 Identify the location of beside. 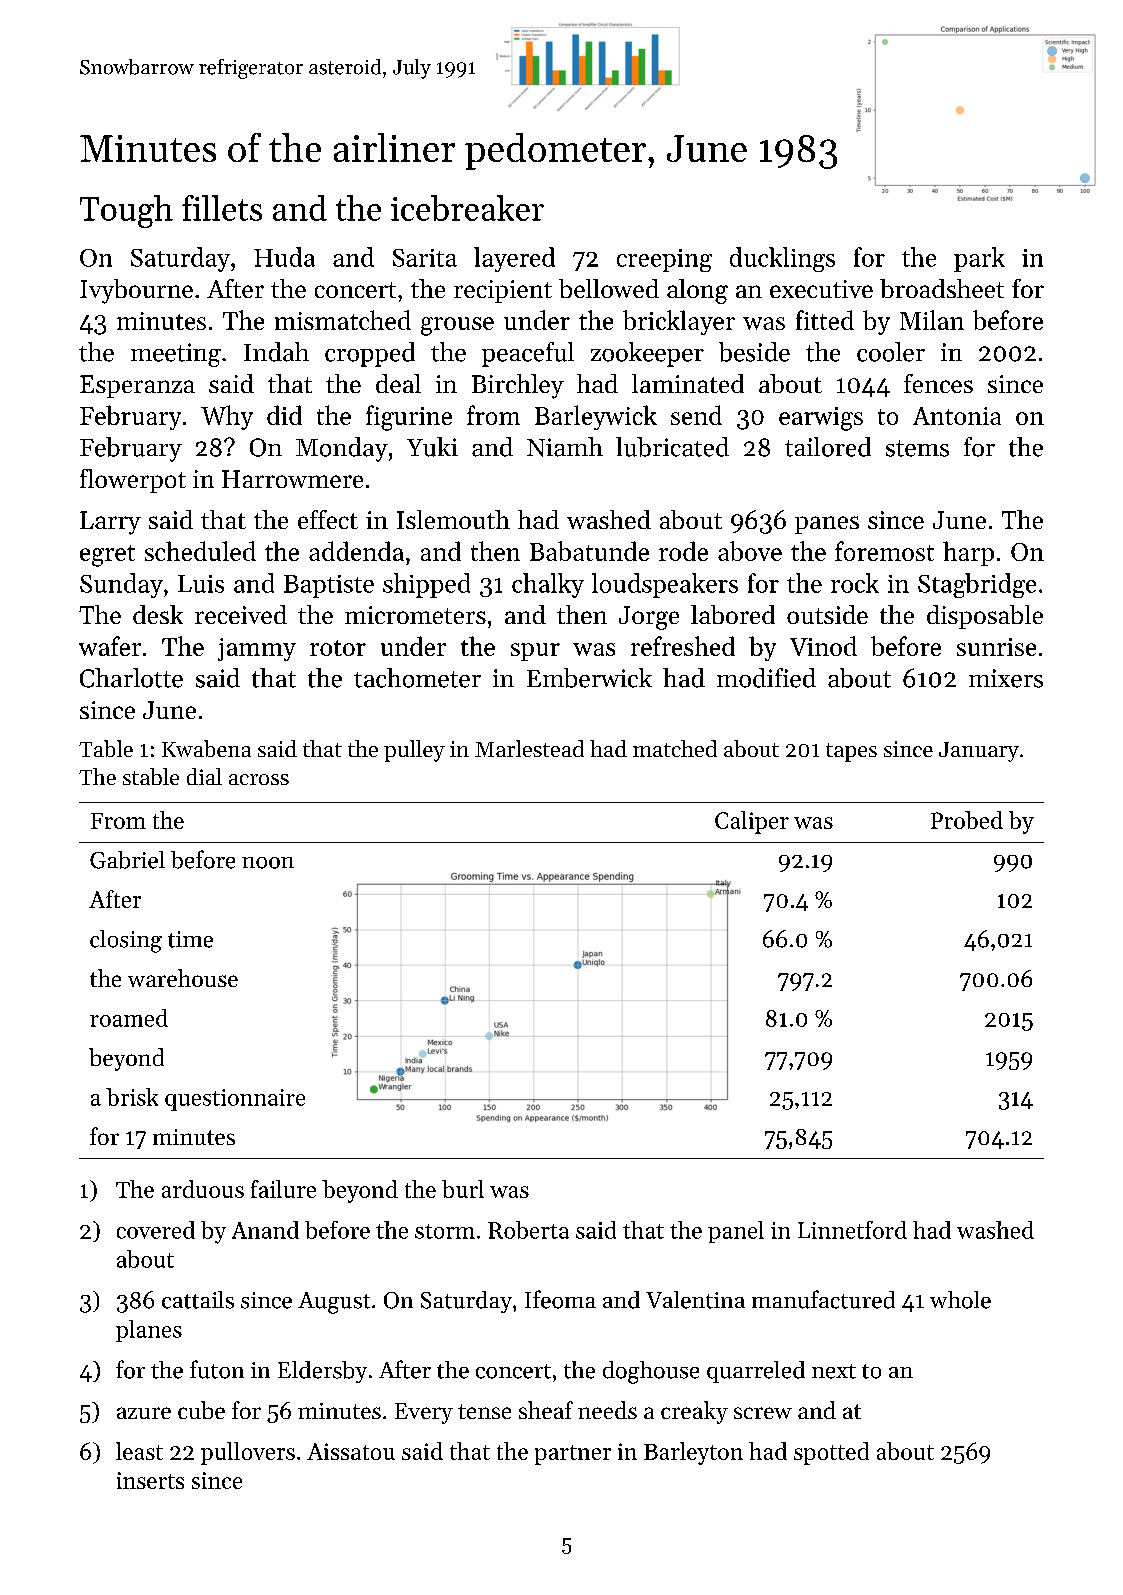
(754, 352).
